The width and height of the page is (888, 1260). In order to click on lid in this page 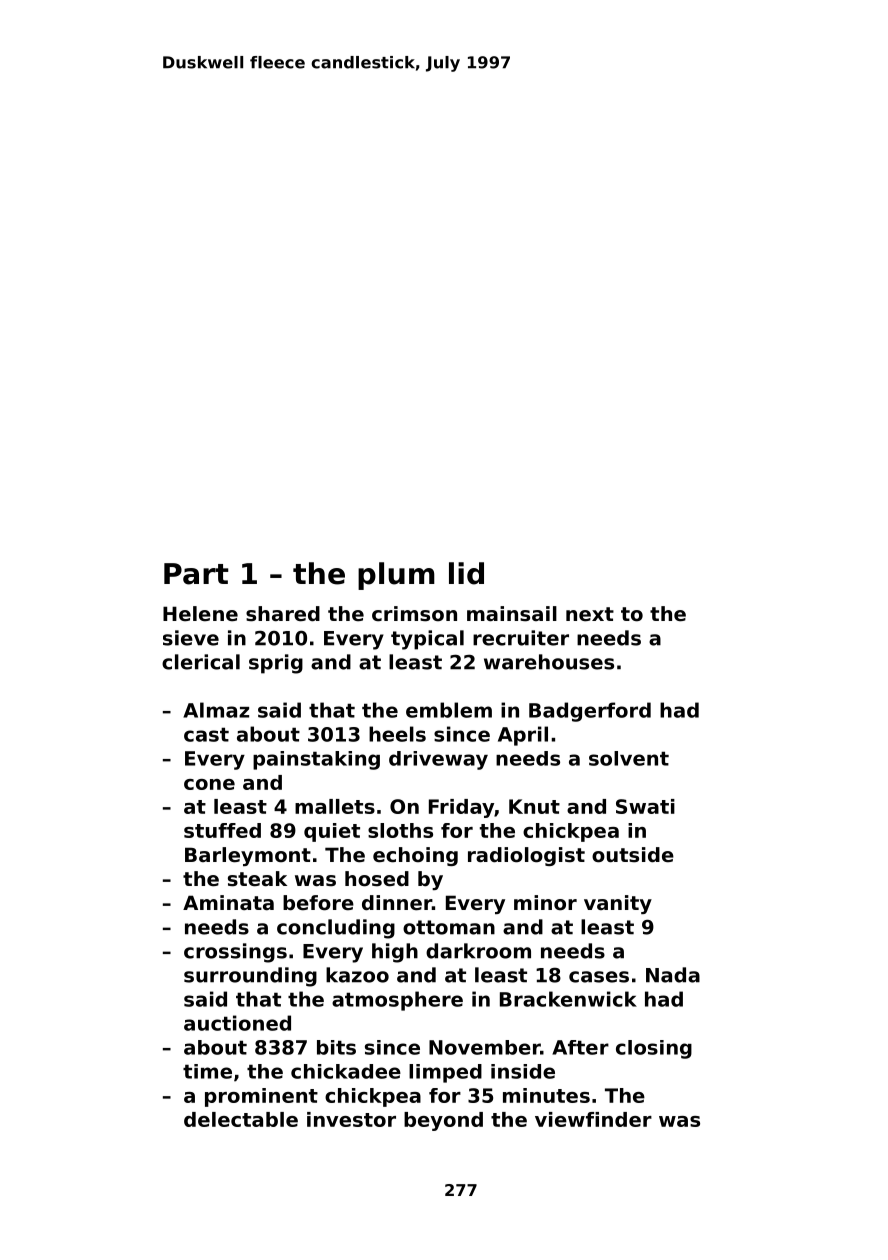, I will do `click(466, 573)`.
